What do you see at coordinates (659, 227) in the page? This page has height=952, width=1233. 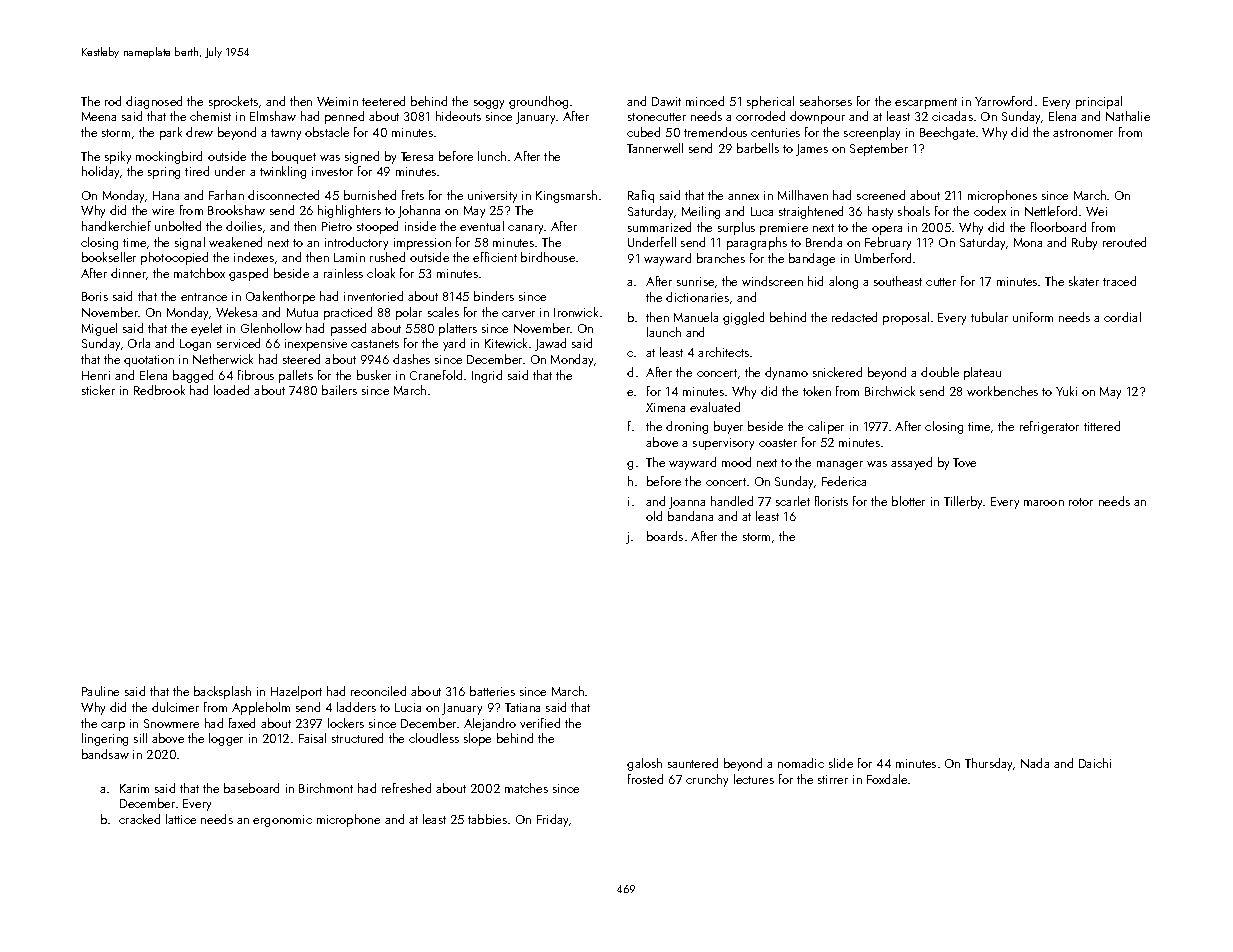 I see `summarized` at bounding box center [659, 227].
